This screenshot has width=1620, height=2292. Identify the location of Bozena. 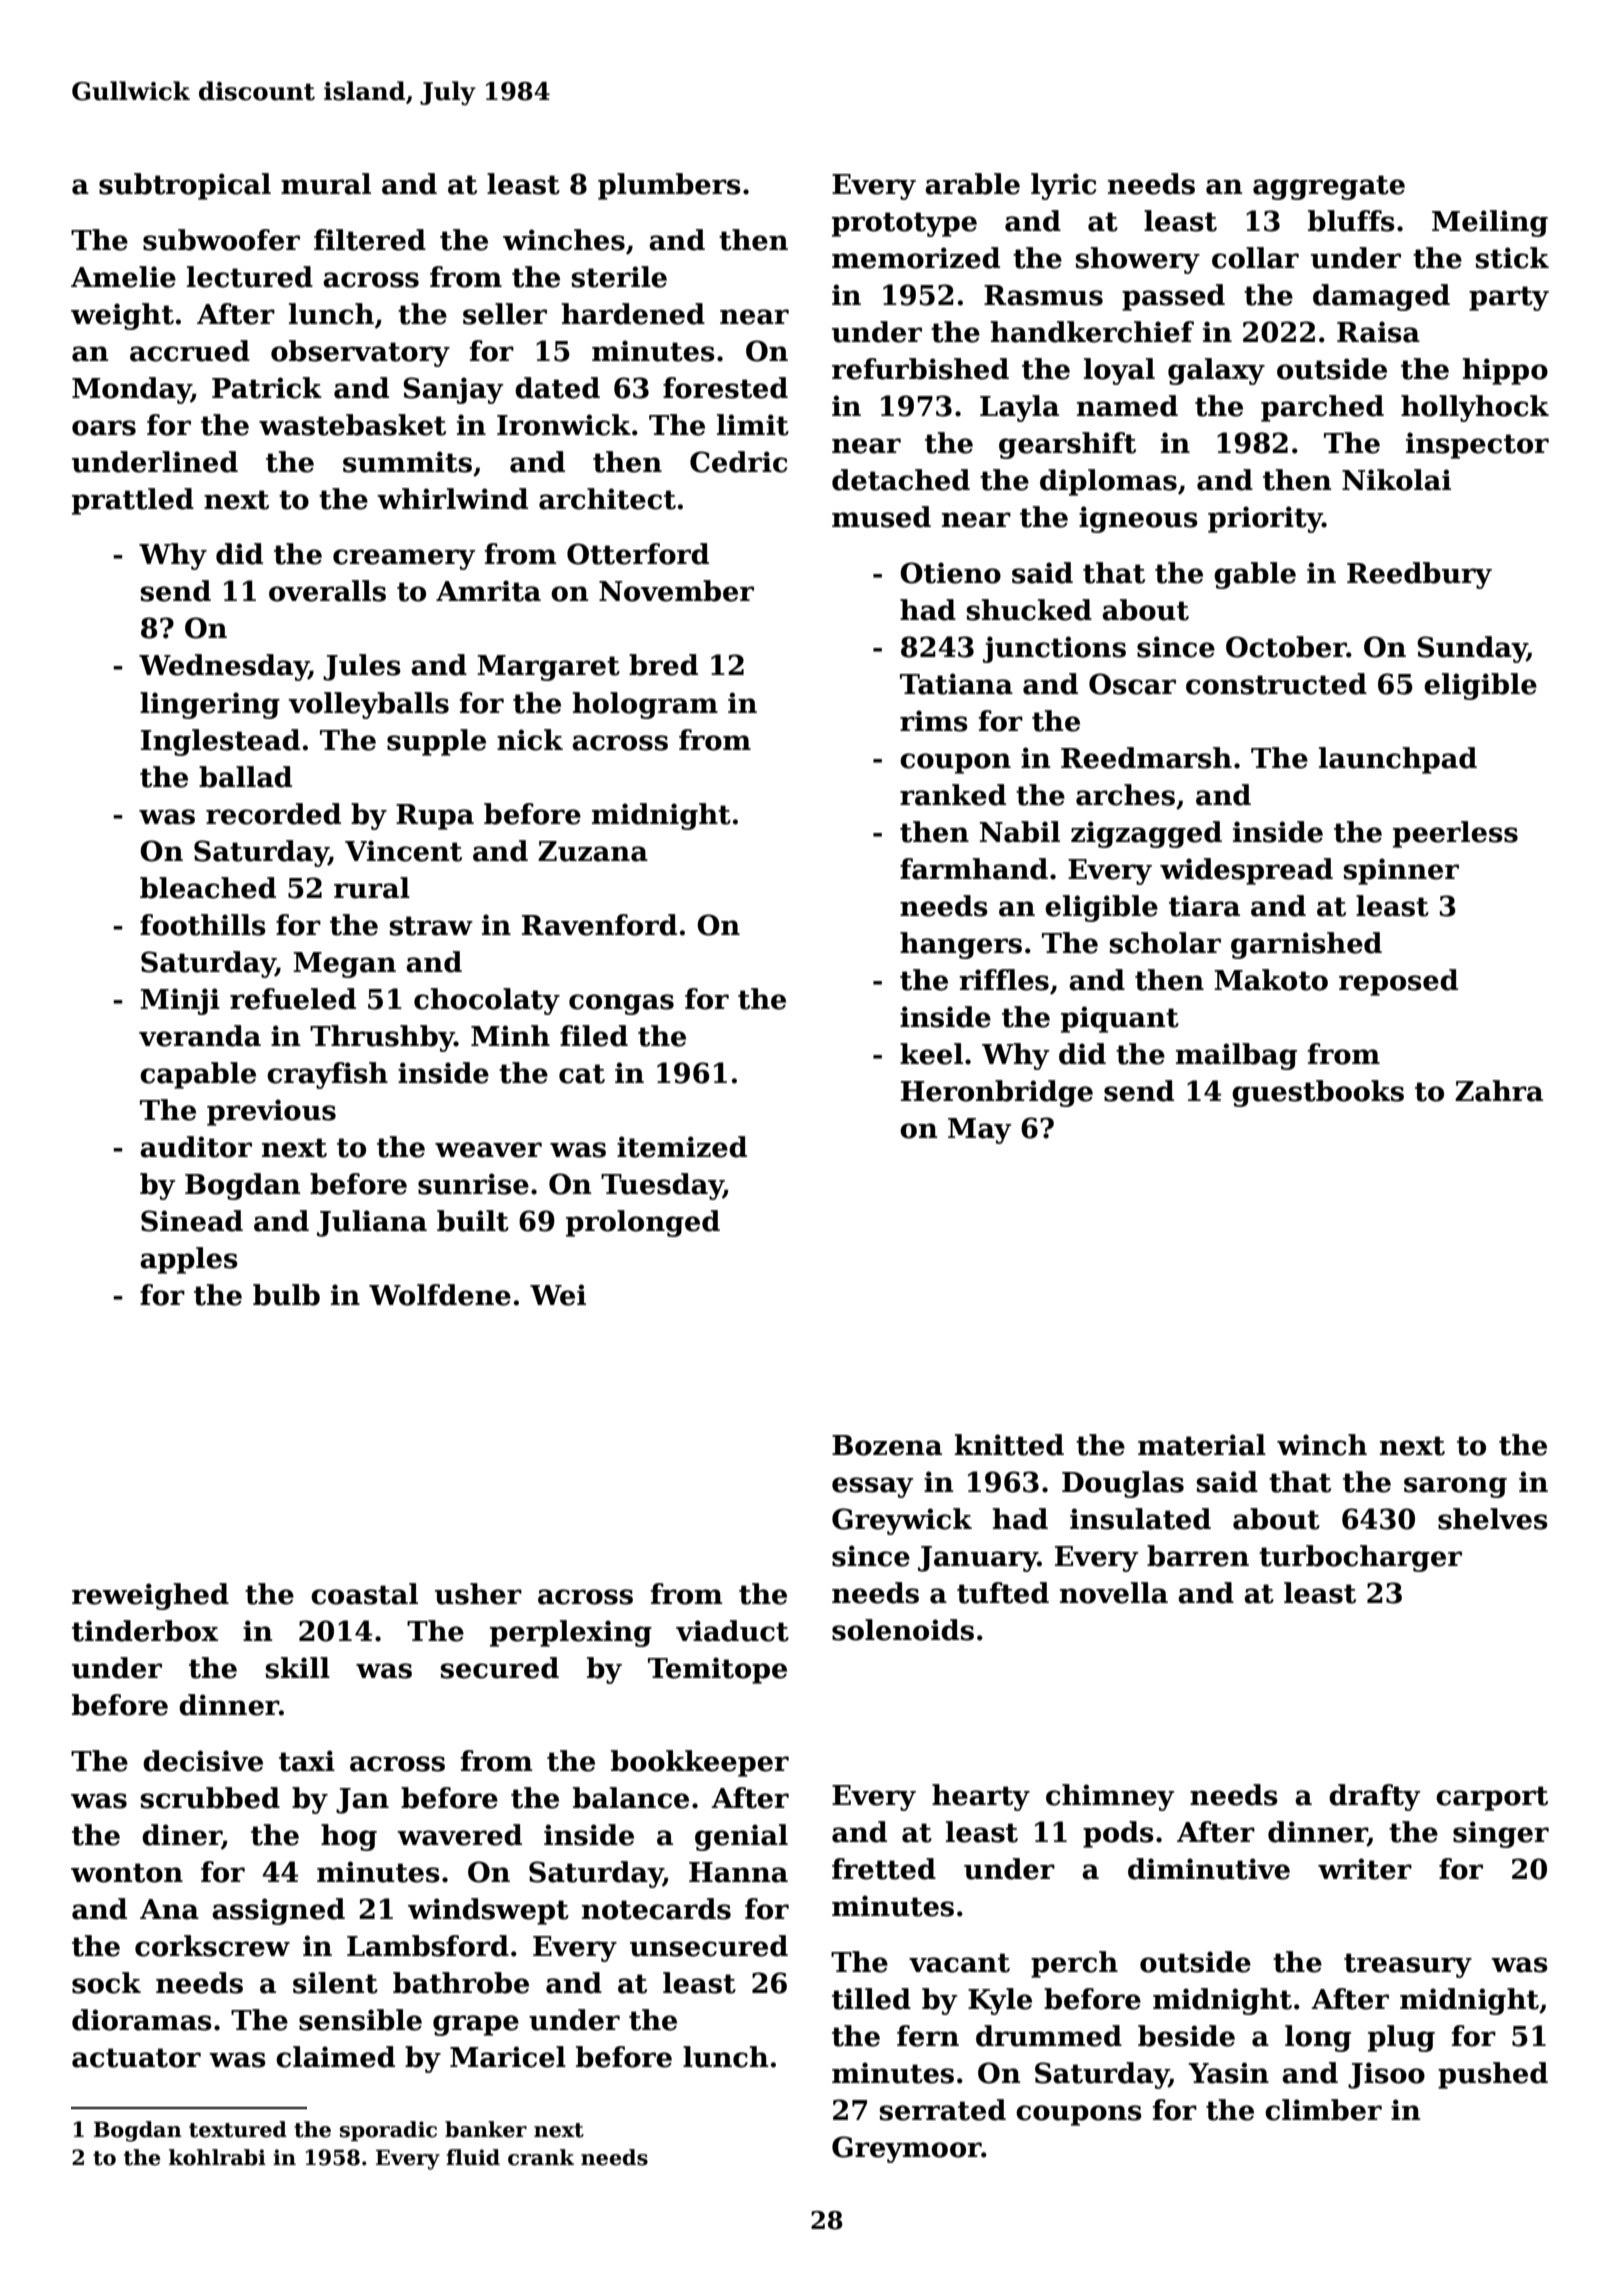
(887, 1445).
